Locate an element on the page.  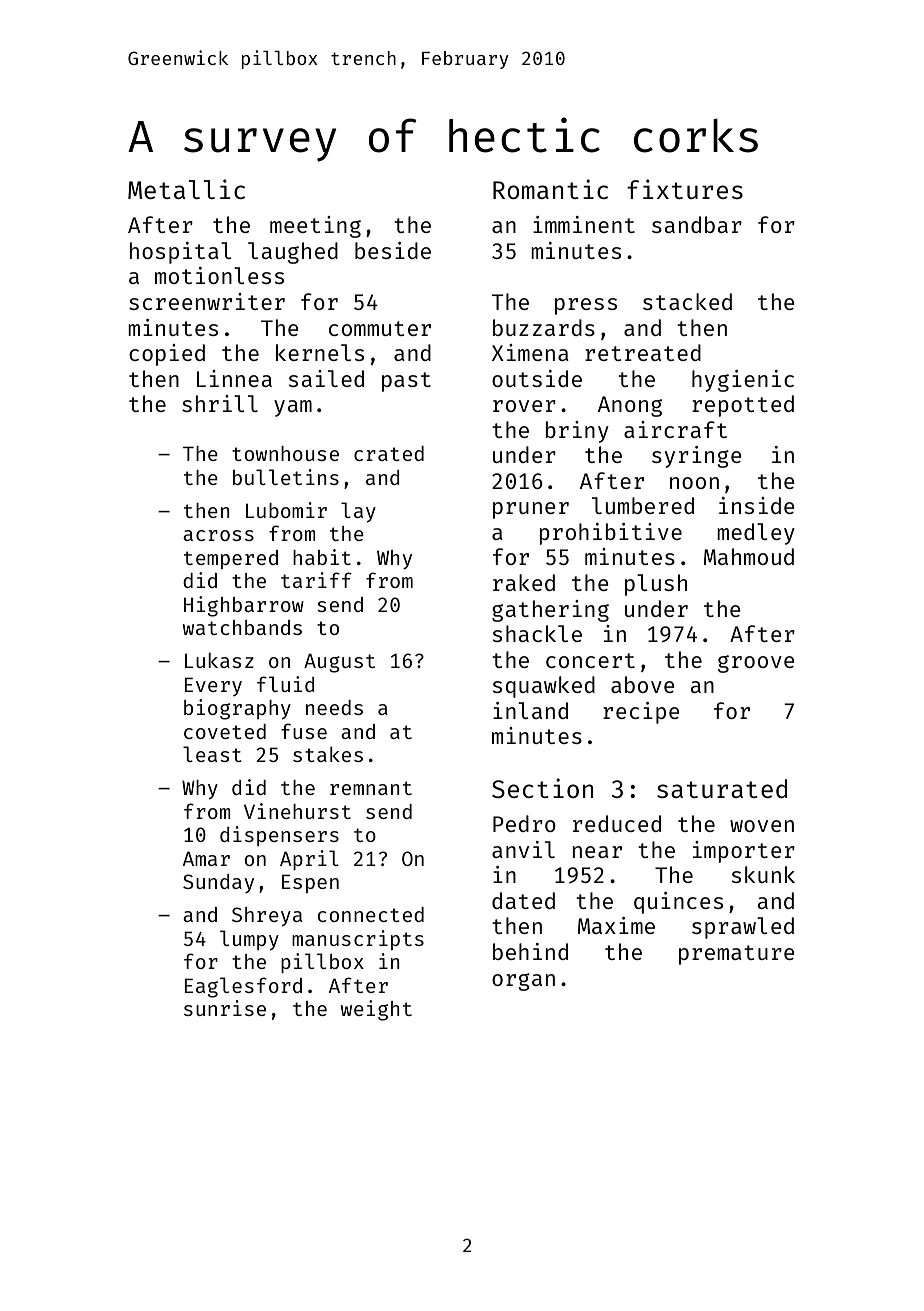
imminent is located at coordinates (584, 224).
